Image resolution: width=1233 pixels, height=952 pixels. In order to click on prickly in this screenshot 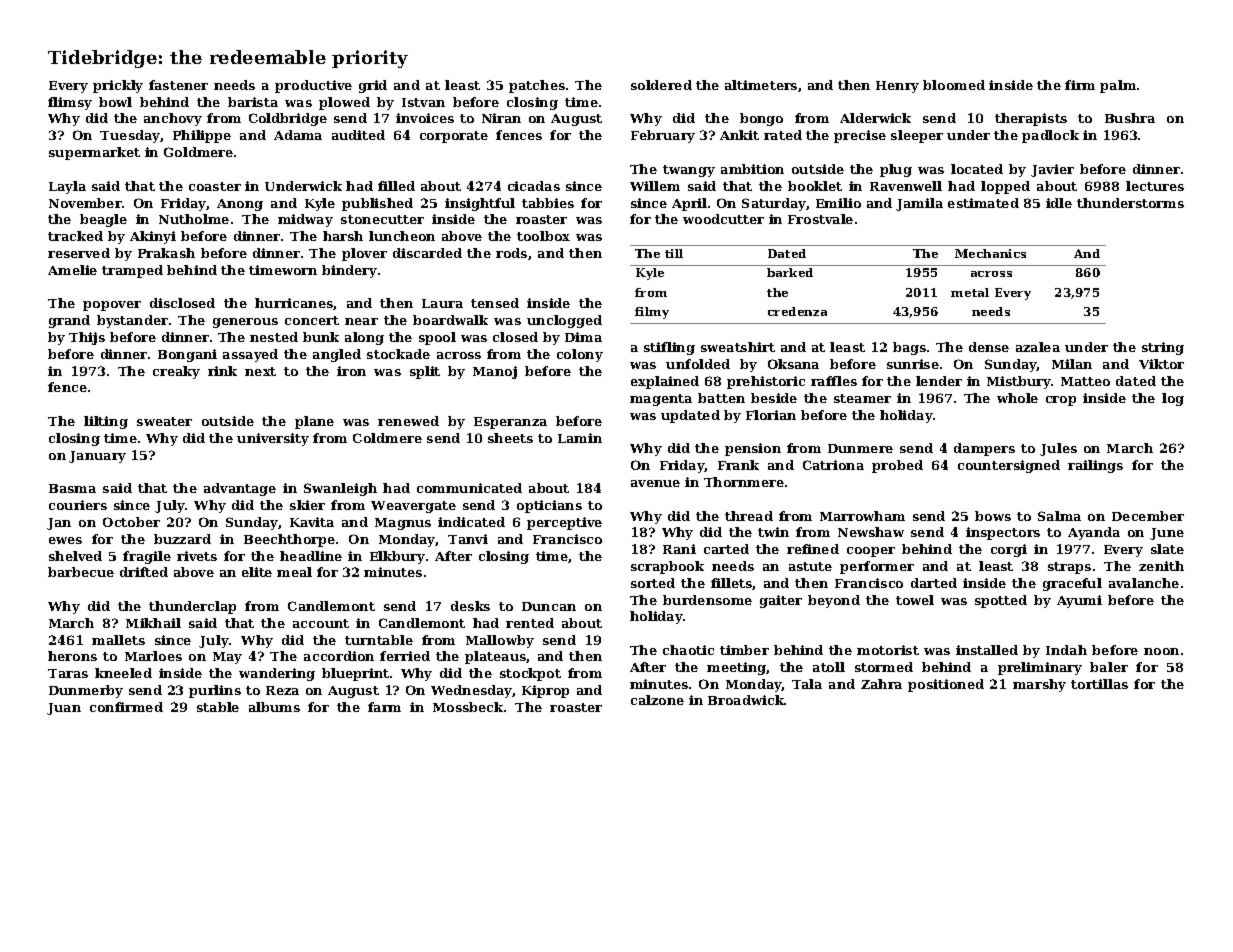, I will do `click(118, 86)`.
